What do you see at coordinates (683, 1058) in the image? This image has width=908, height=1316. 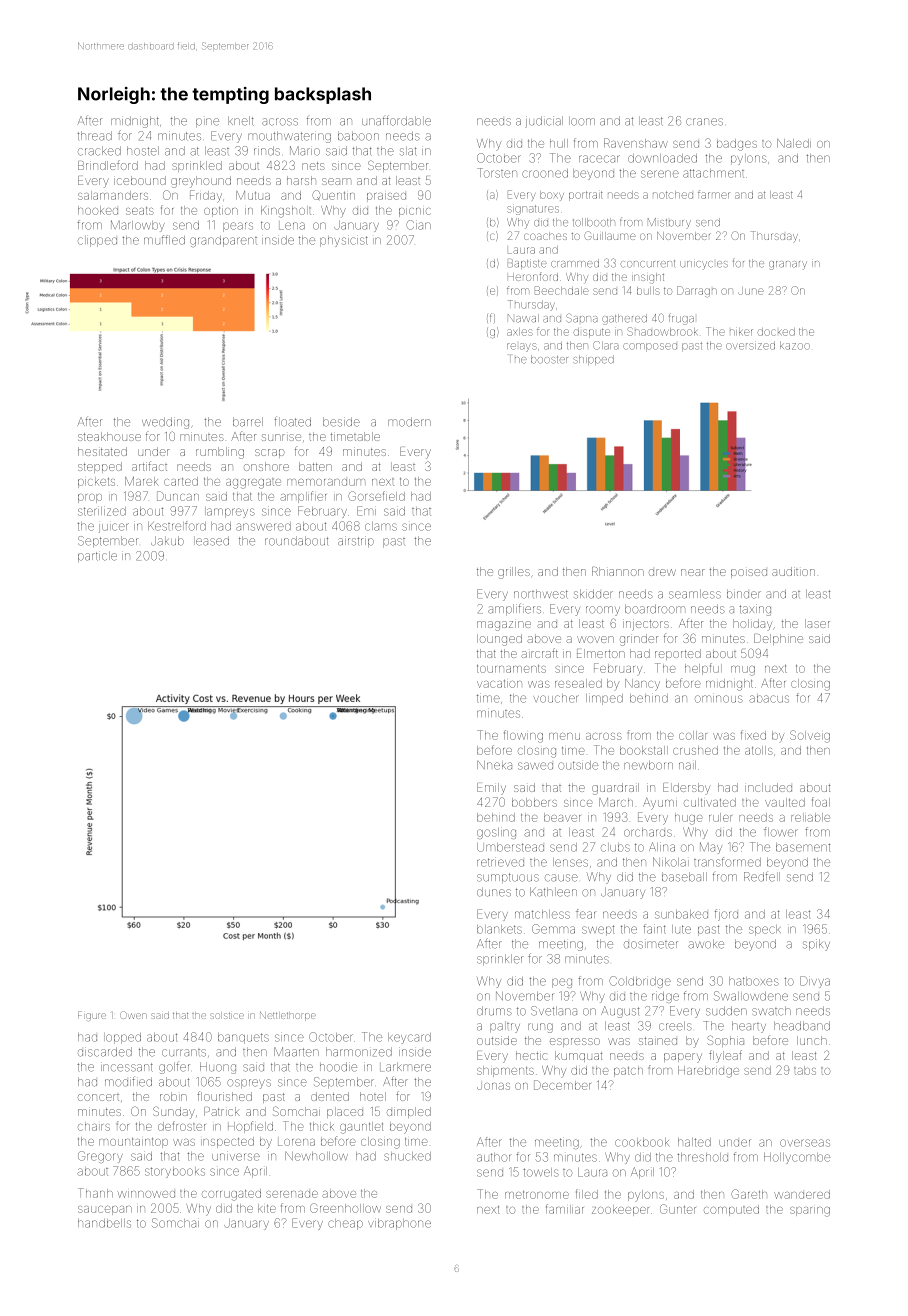 I see `papery` at bounding box center [683, 1058].
